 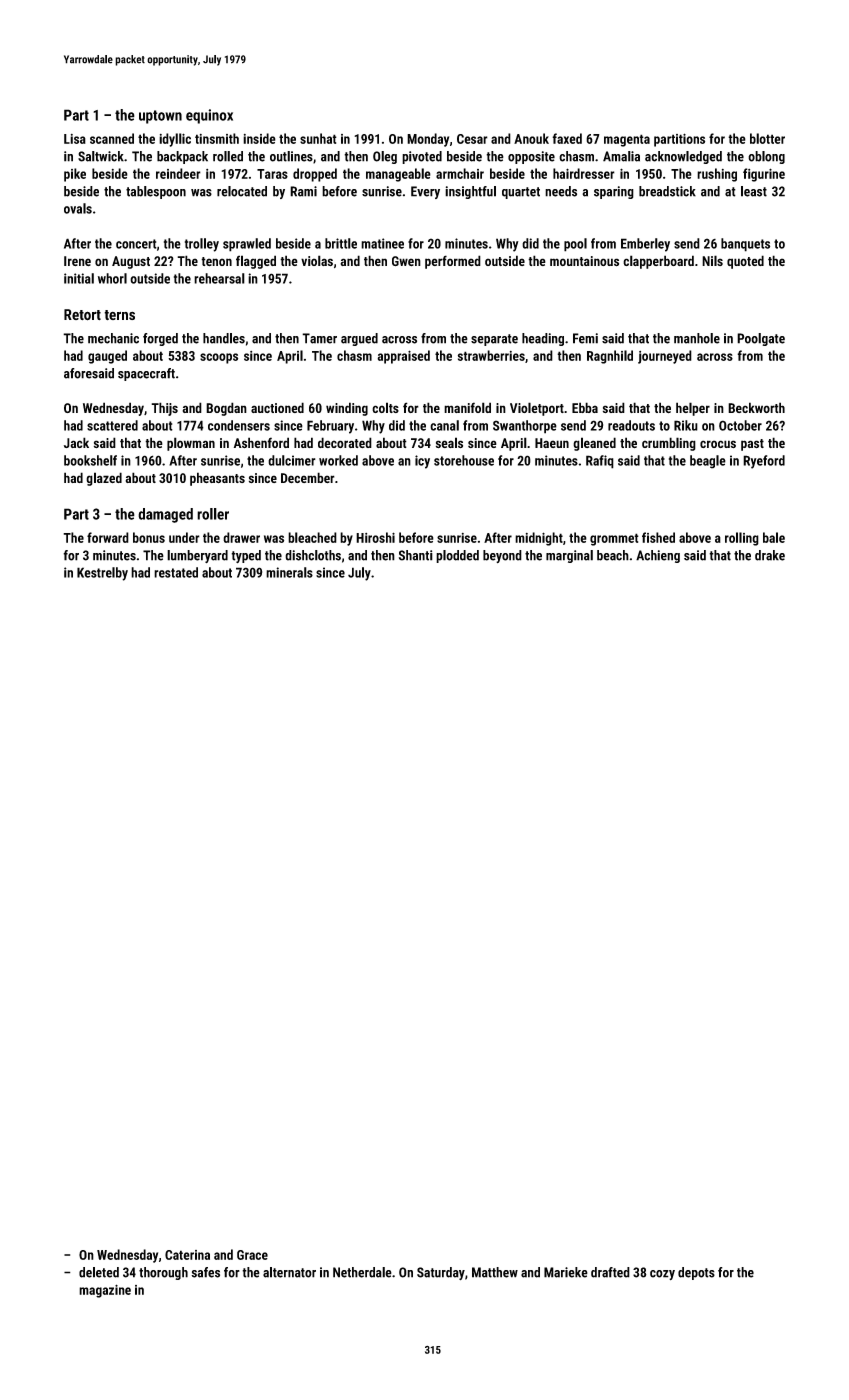 I want to click on breadstick, so click(x=667, y=191).
